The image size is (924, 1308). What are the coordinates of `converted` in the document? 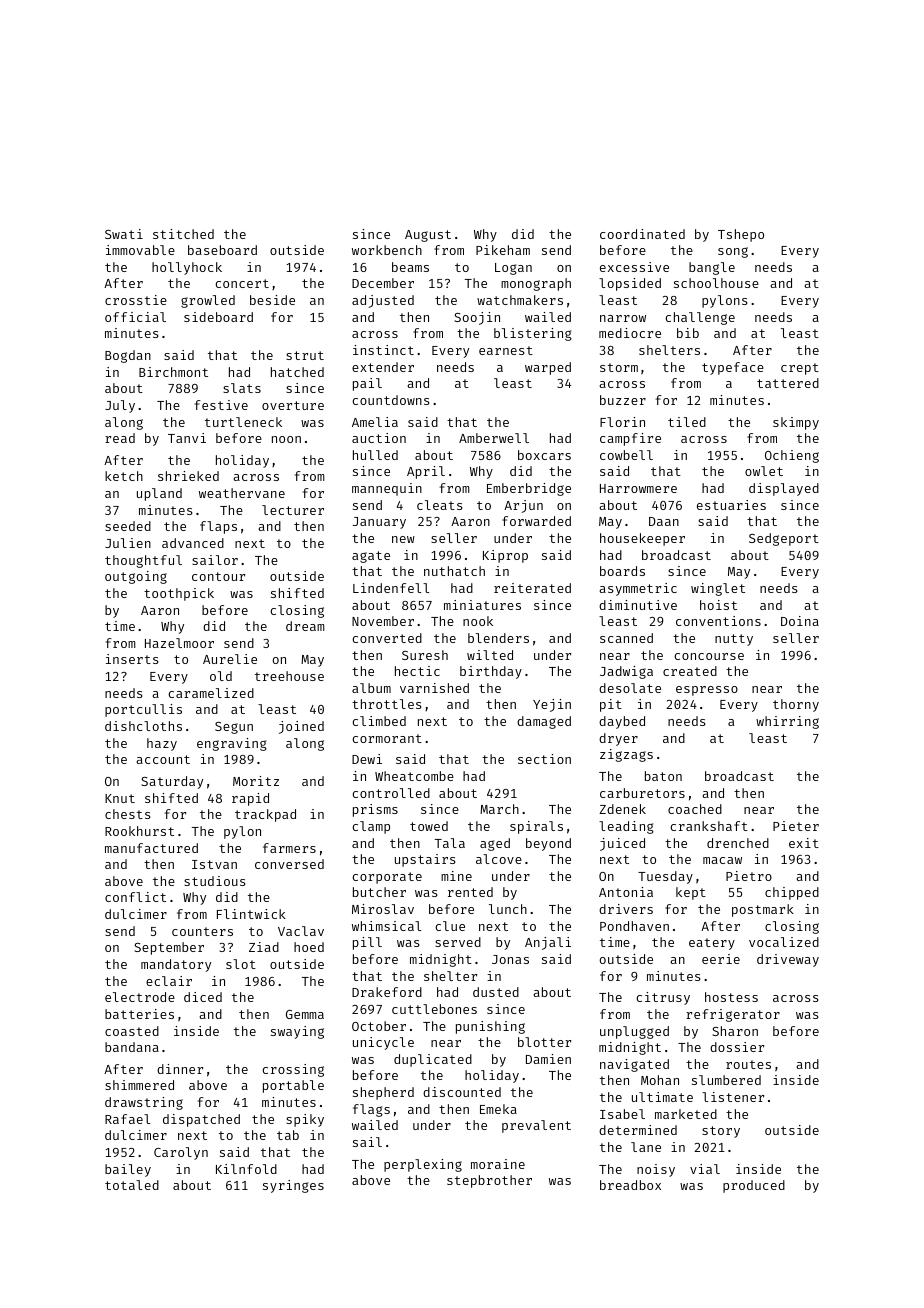 It's located at (387, 638).
